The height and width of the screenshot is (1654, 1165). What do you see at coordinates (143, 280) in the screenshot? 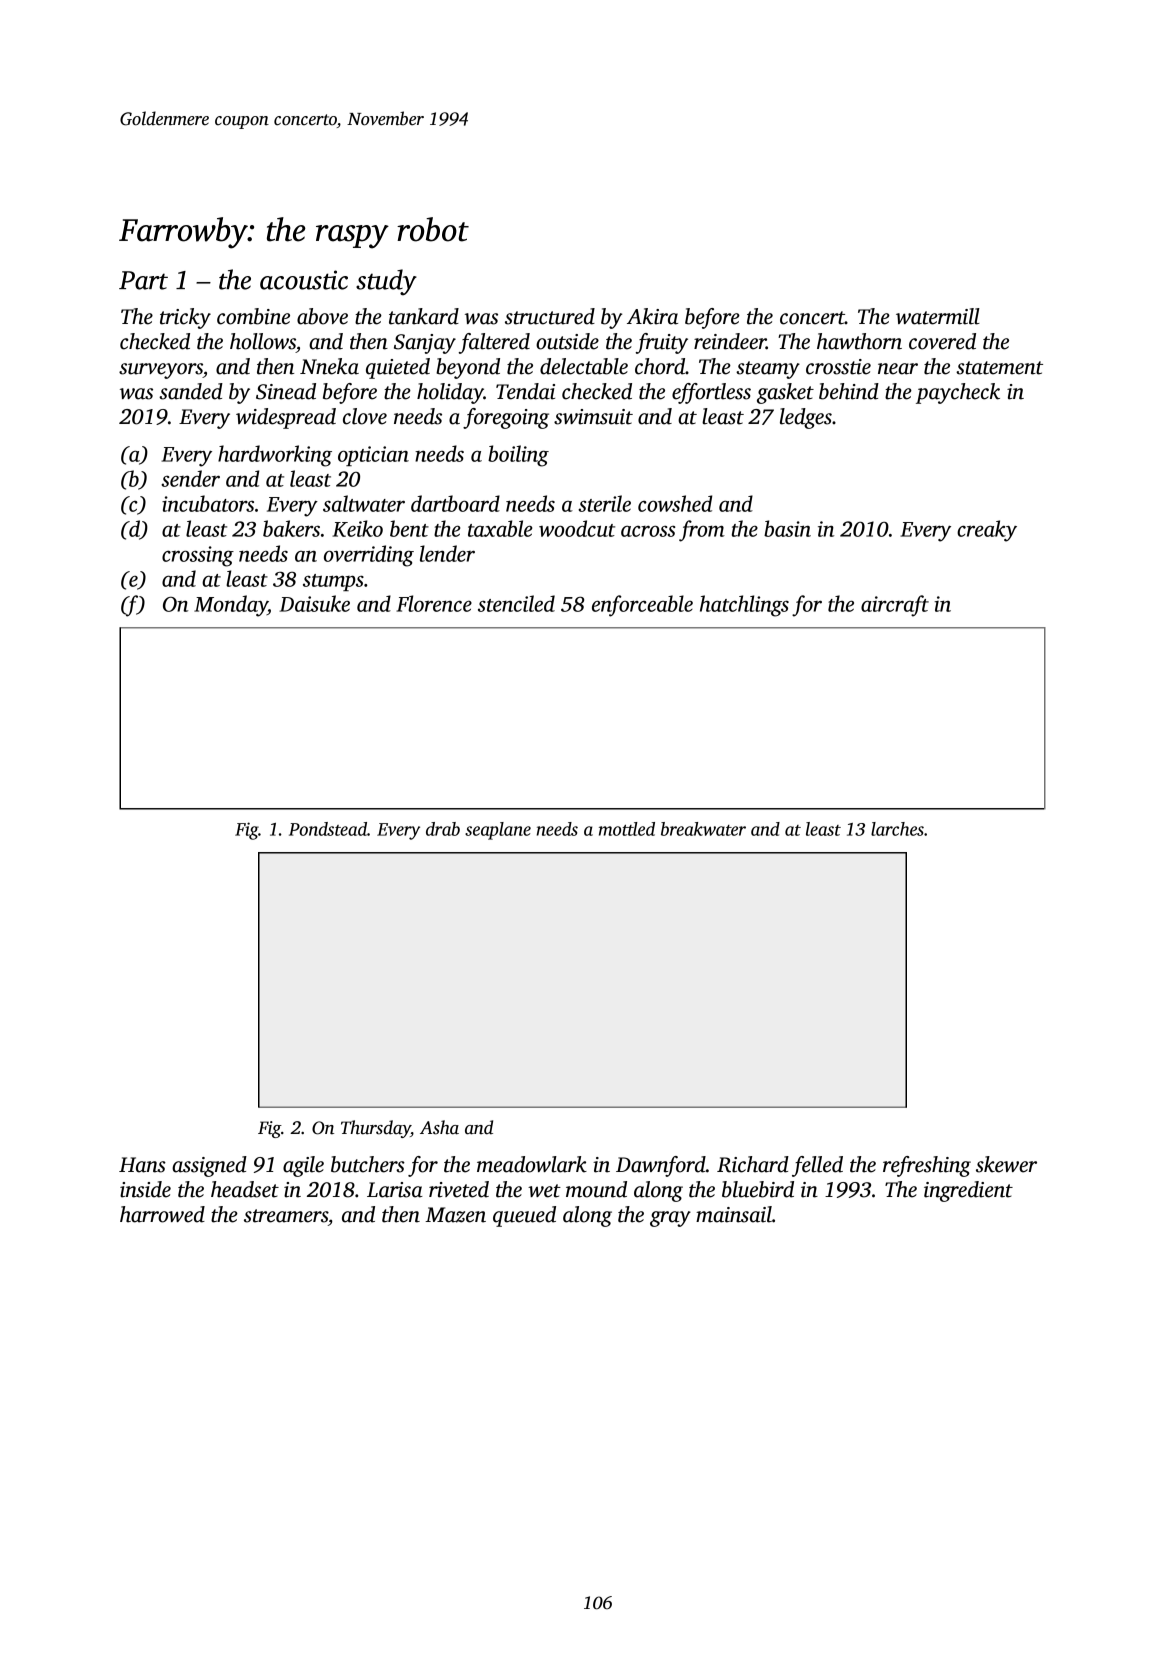
I see `Part` at bounding box center [143, 280].
